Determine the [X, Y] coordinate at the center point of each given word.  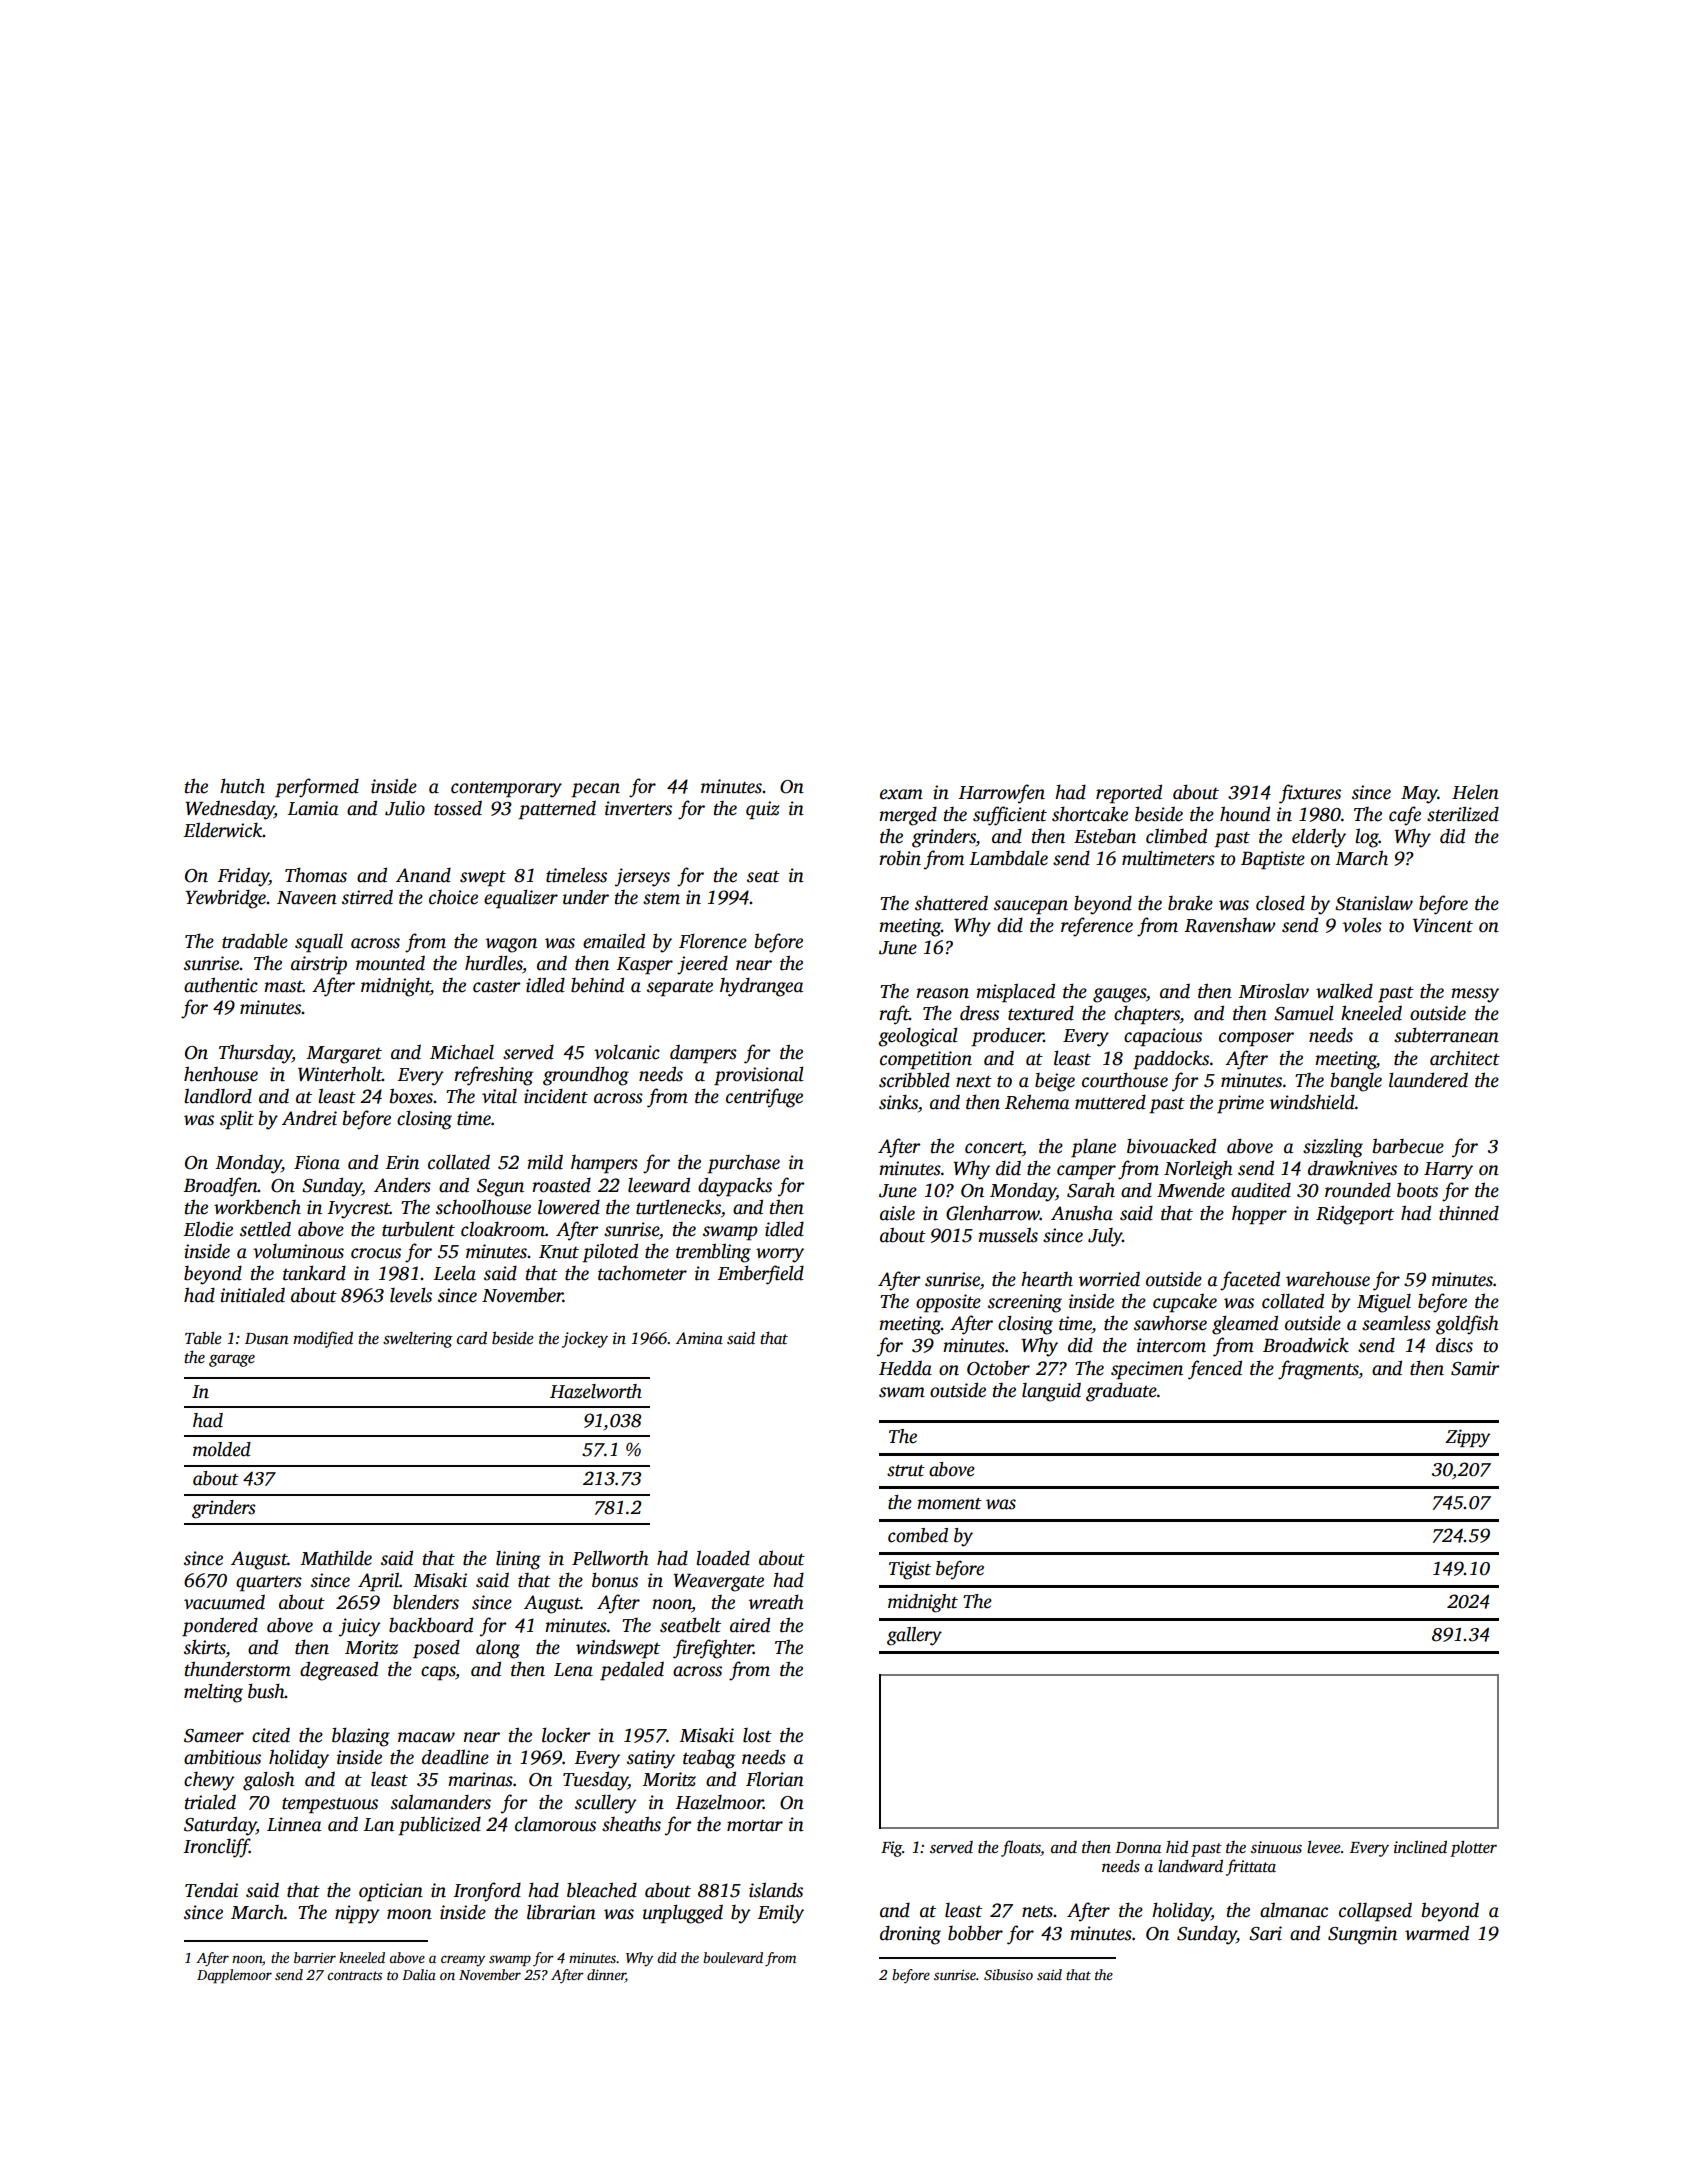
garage [232, 1360]
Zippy [1467, 1438]
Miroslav [1273, 991]
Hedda [905, 1368]
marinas [480, 1779]
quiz [763, 810]
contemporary [506, 790]
